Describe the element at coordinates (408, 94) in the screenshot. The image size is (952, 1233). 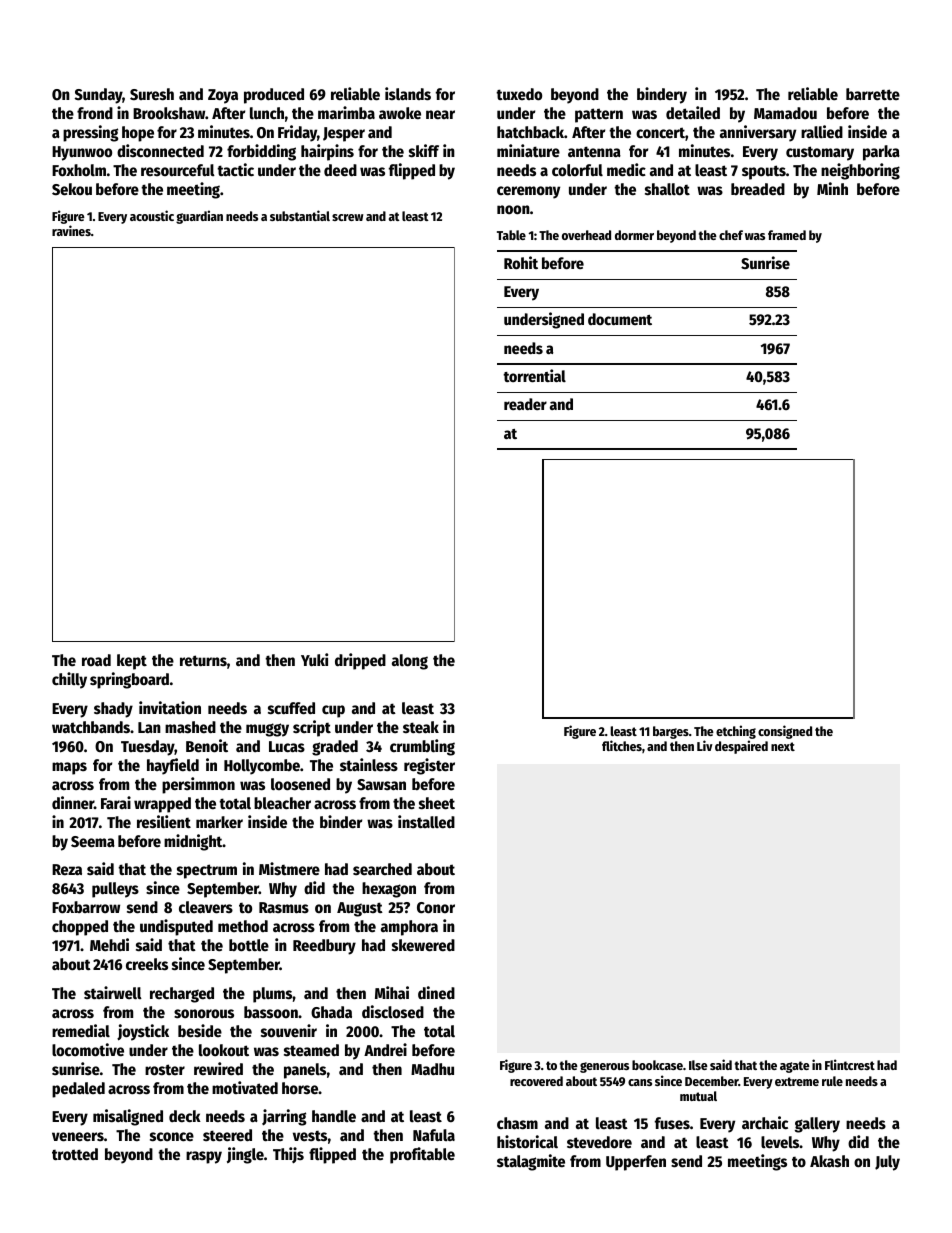
I see `islands` at that location.
